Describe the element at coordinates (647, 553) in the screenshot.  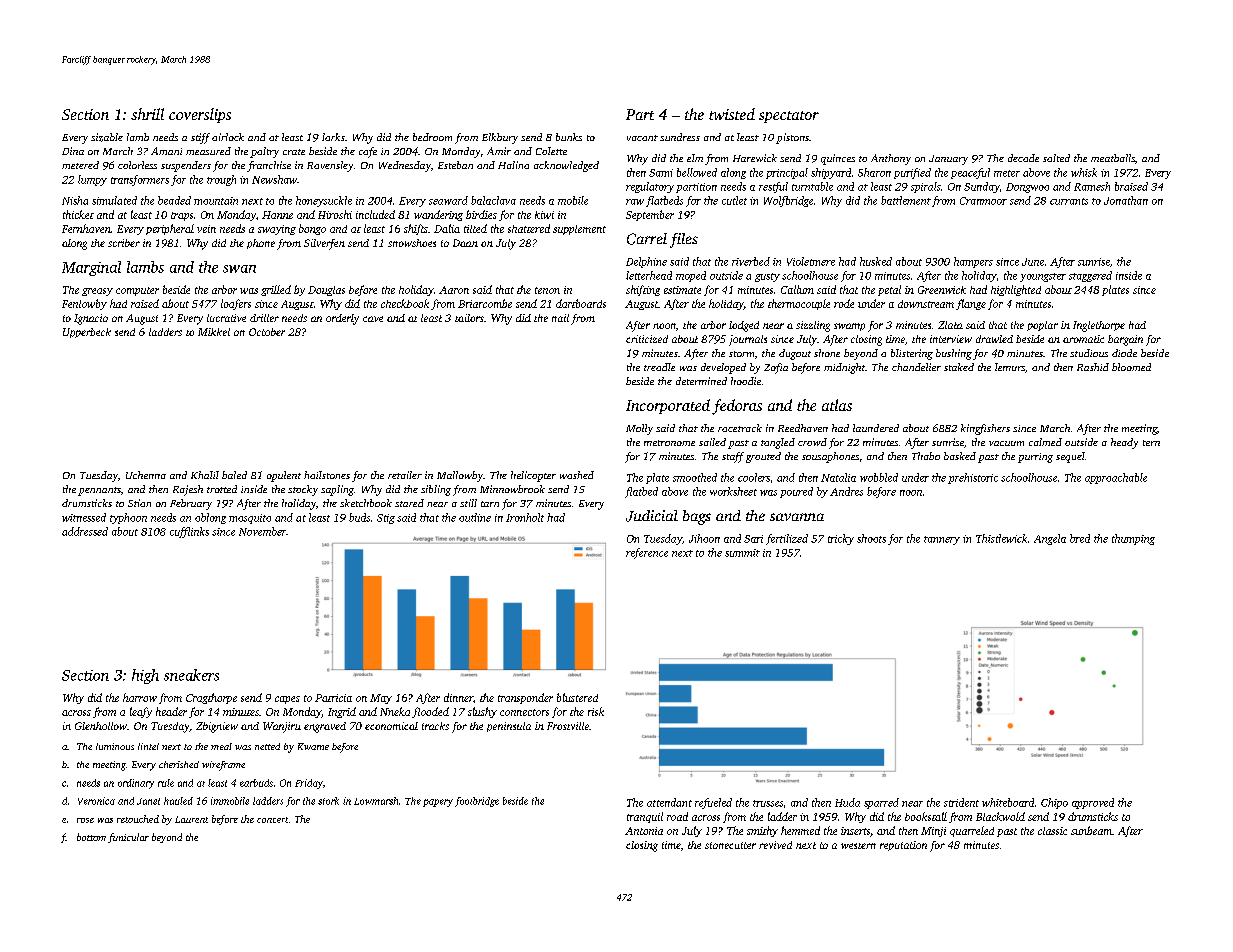
I see `reference` at that location.
